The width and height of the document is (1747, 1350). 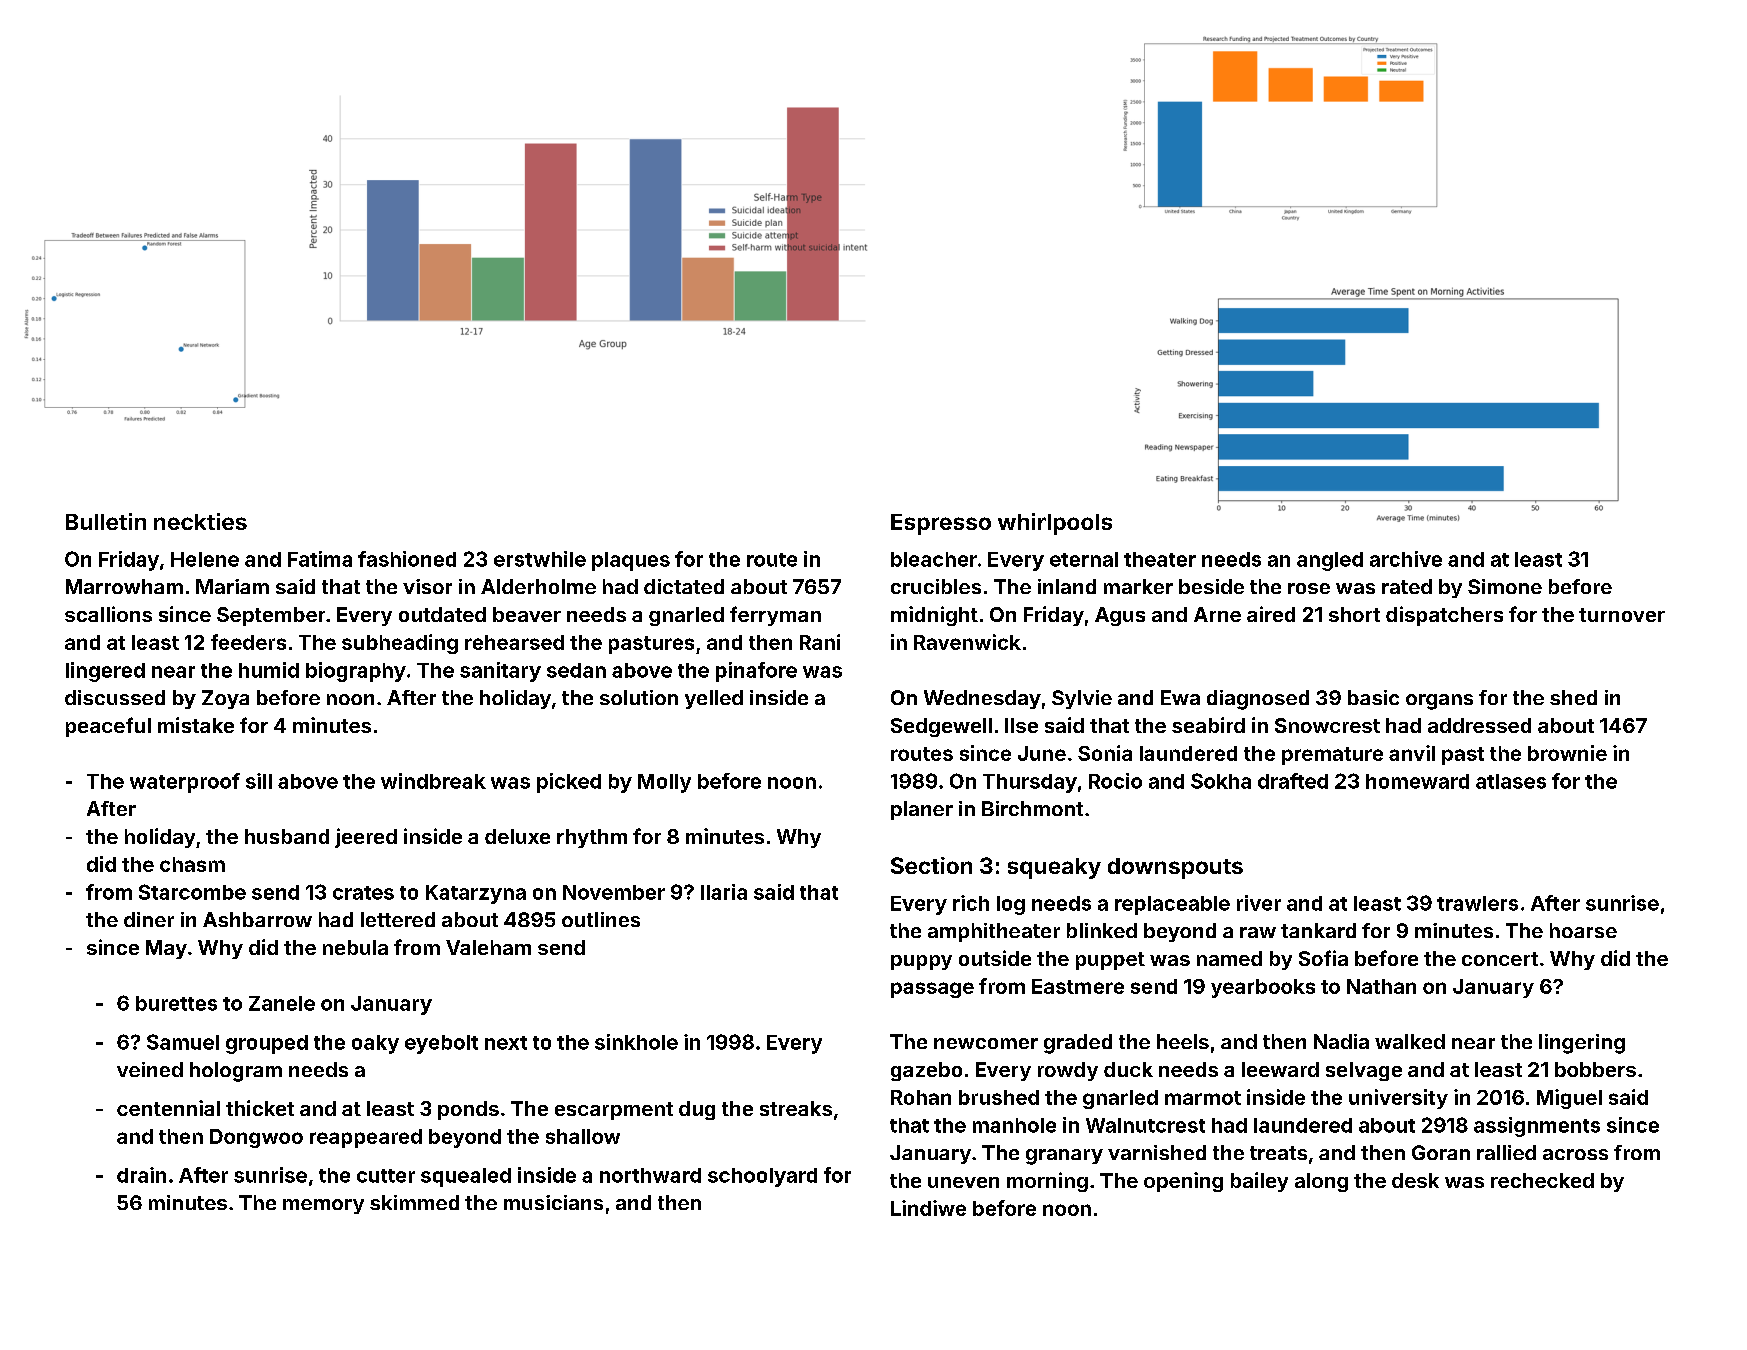 What do you see at coordinates (1364, 1071) in the document?
I see `selvage` at bounding box center [1364, 1071].
